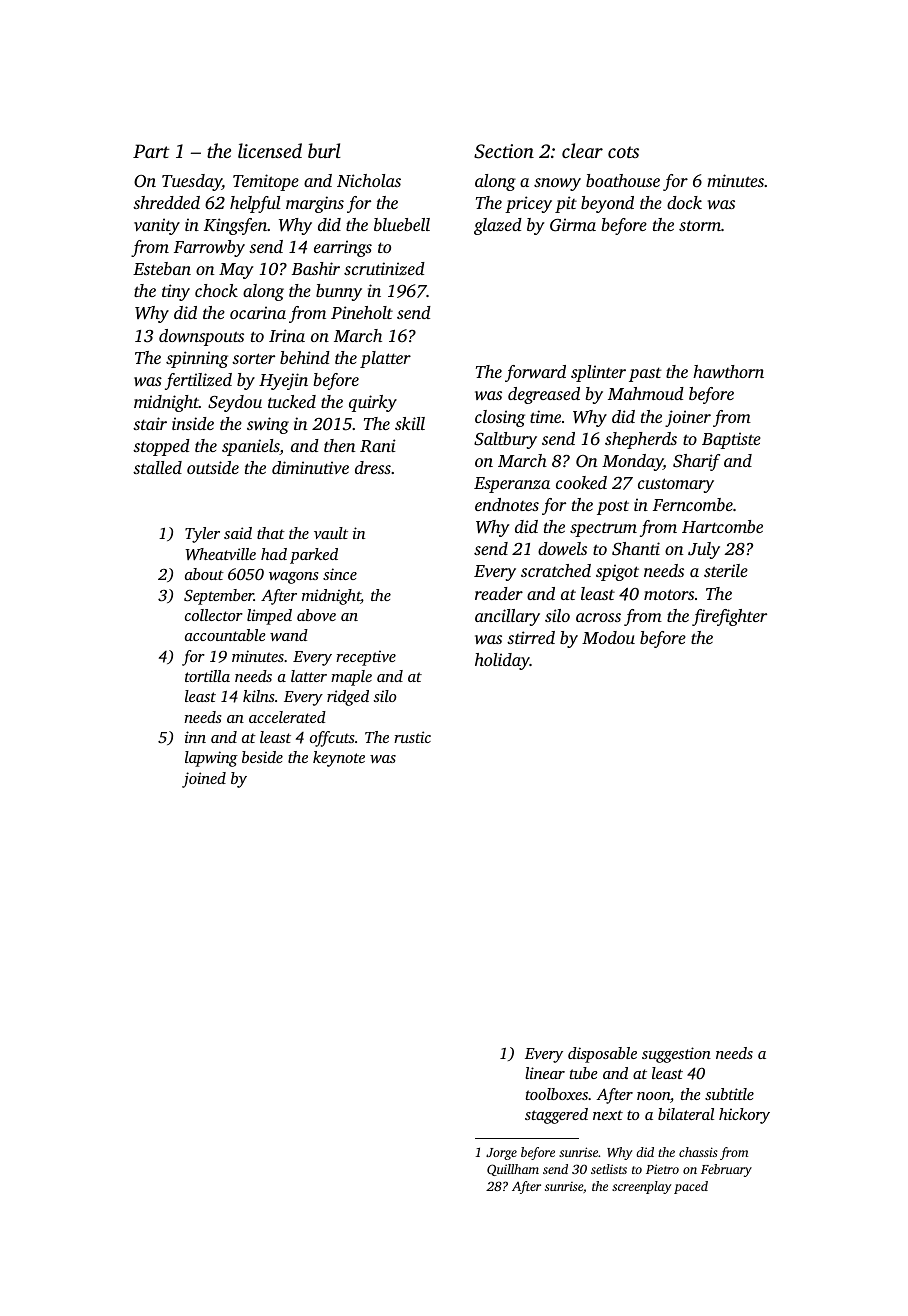 The height and width of the image is (1316, 908). Describe the element at coordinates (653, 1096) in the image. I see `noon` at that location.
